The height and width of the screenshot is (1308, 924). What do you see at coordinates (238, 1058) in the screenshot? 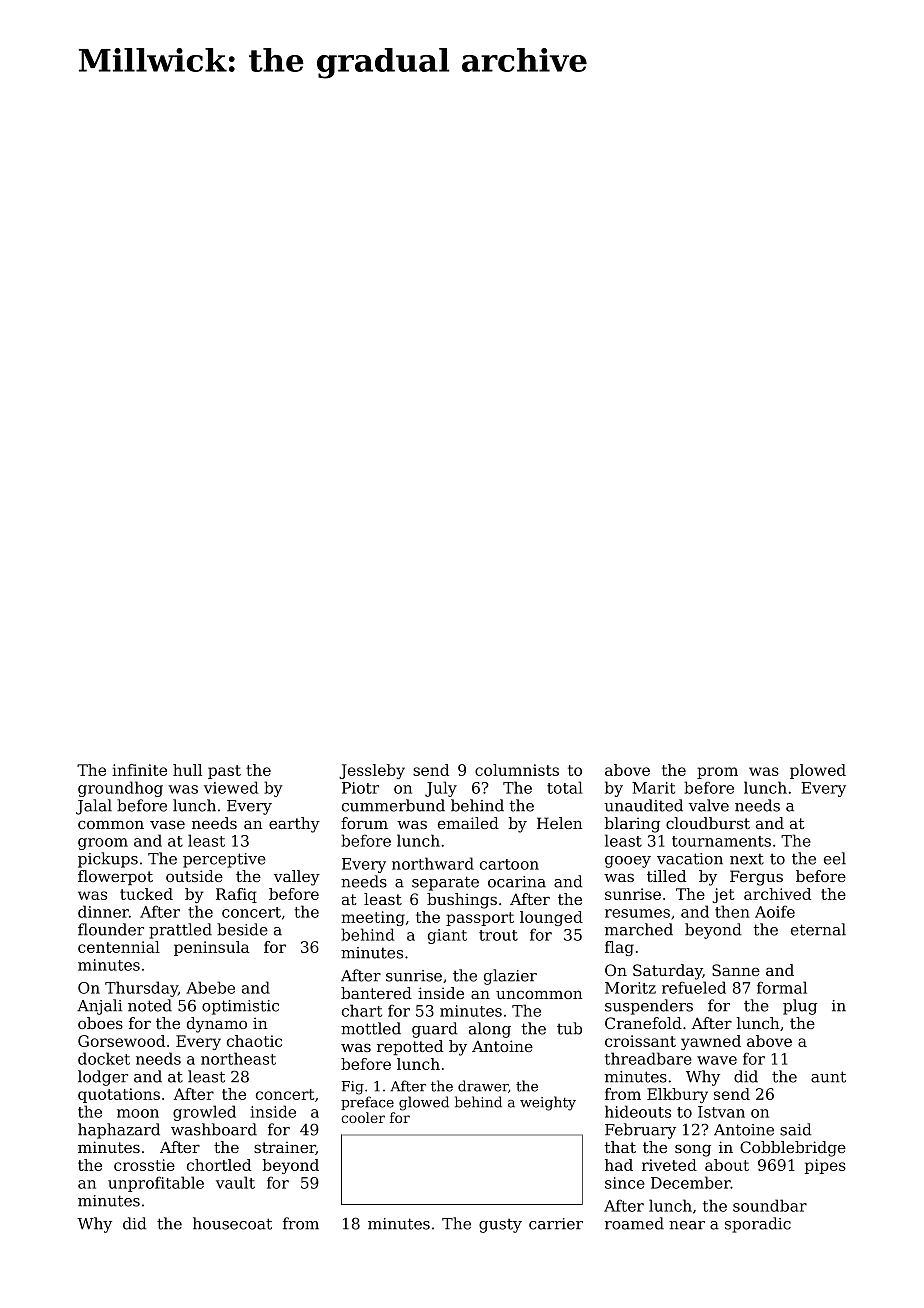
I see `northeast` at bounding box center [238, 1058].
